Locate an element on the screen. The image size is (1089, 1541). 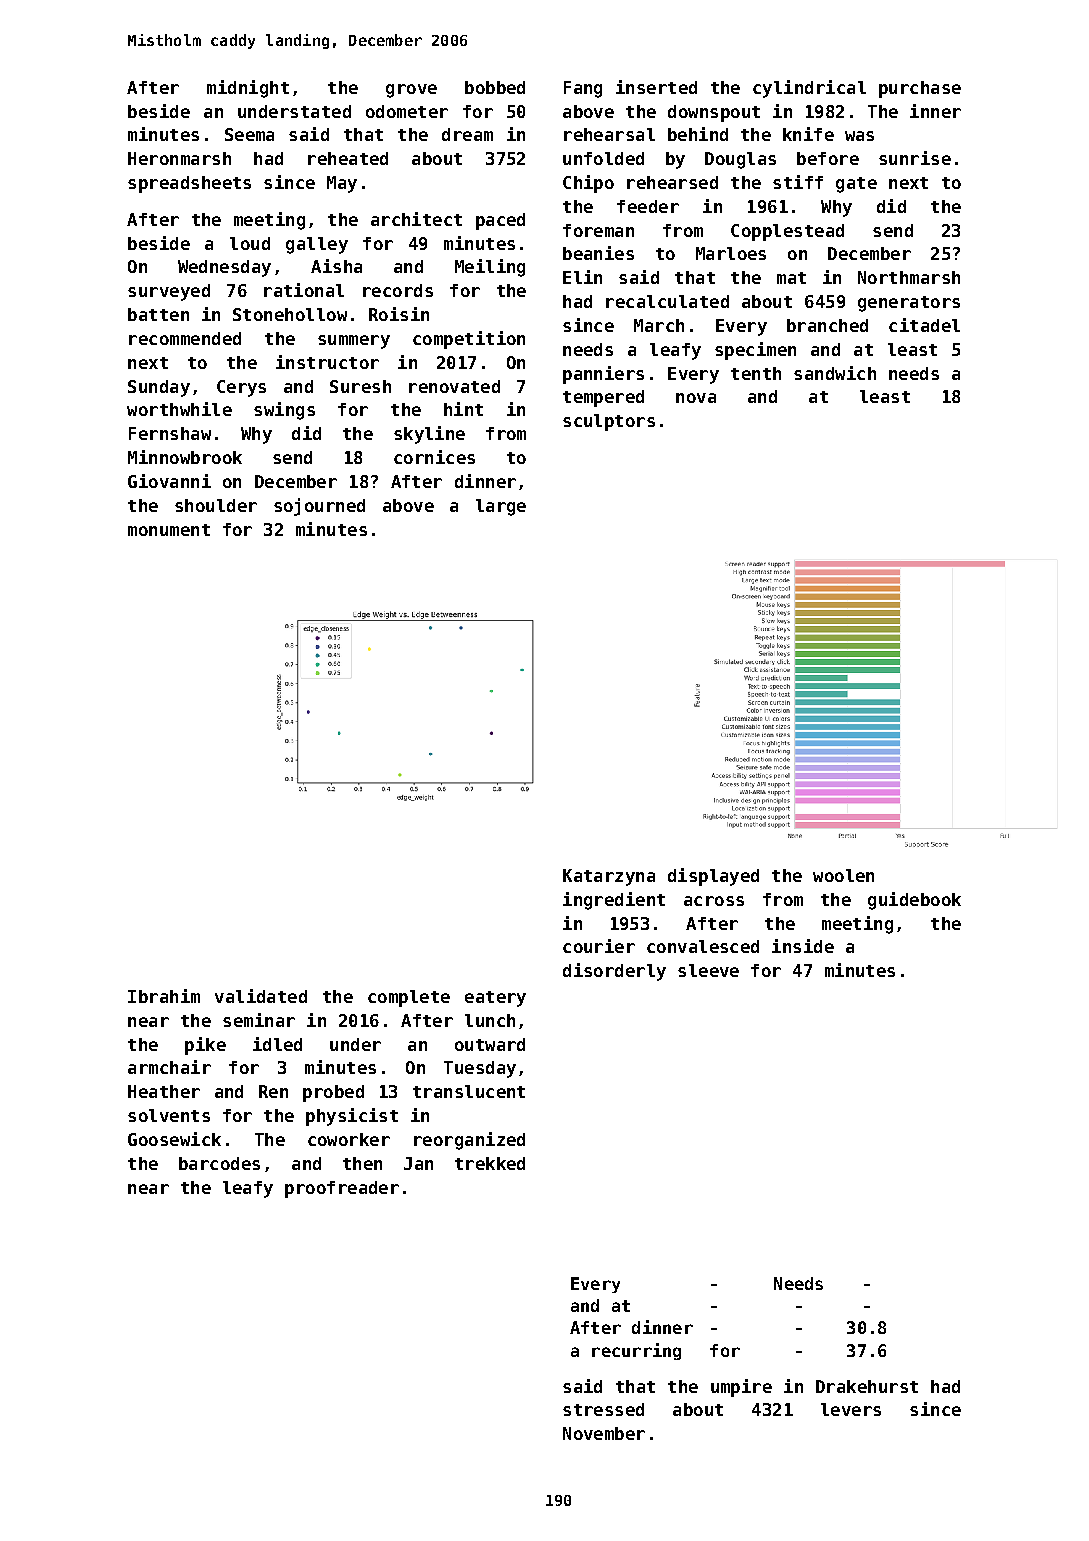
barcodes is located at coordinates (219, 1163).
